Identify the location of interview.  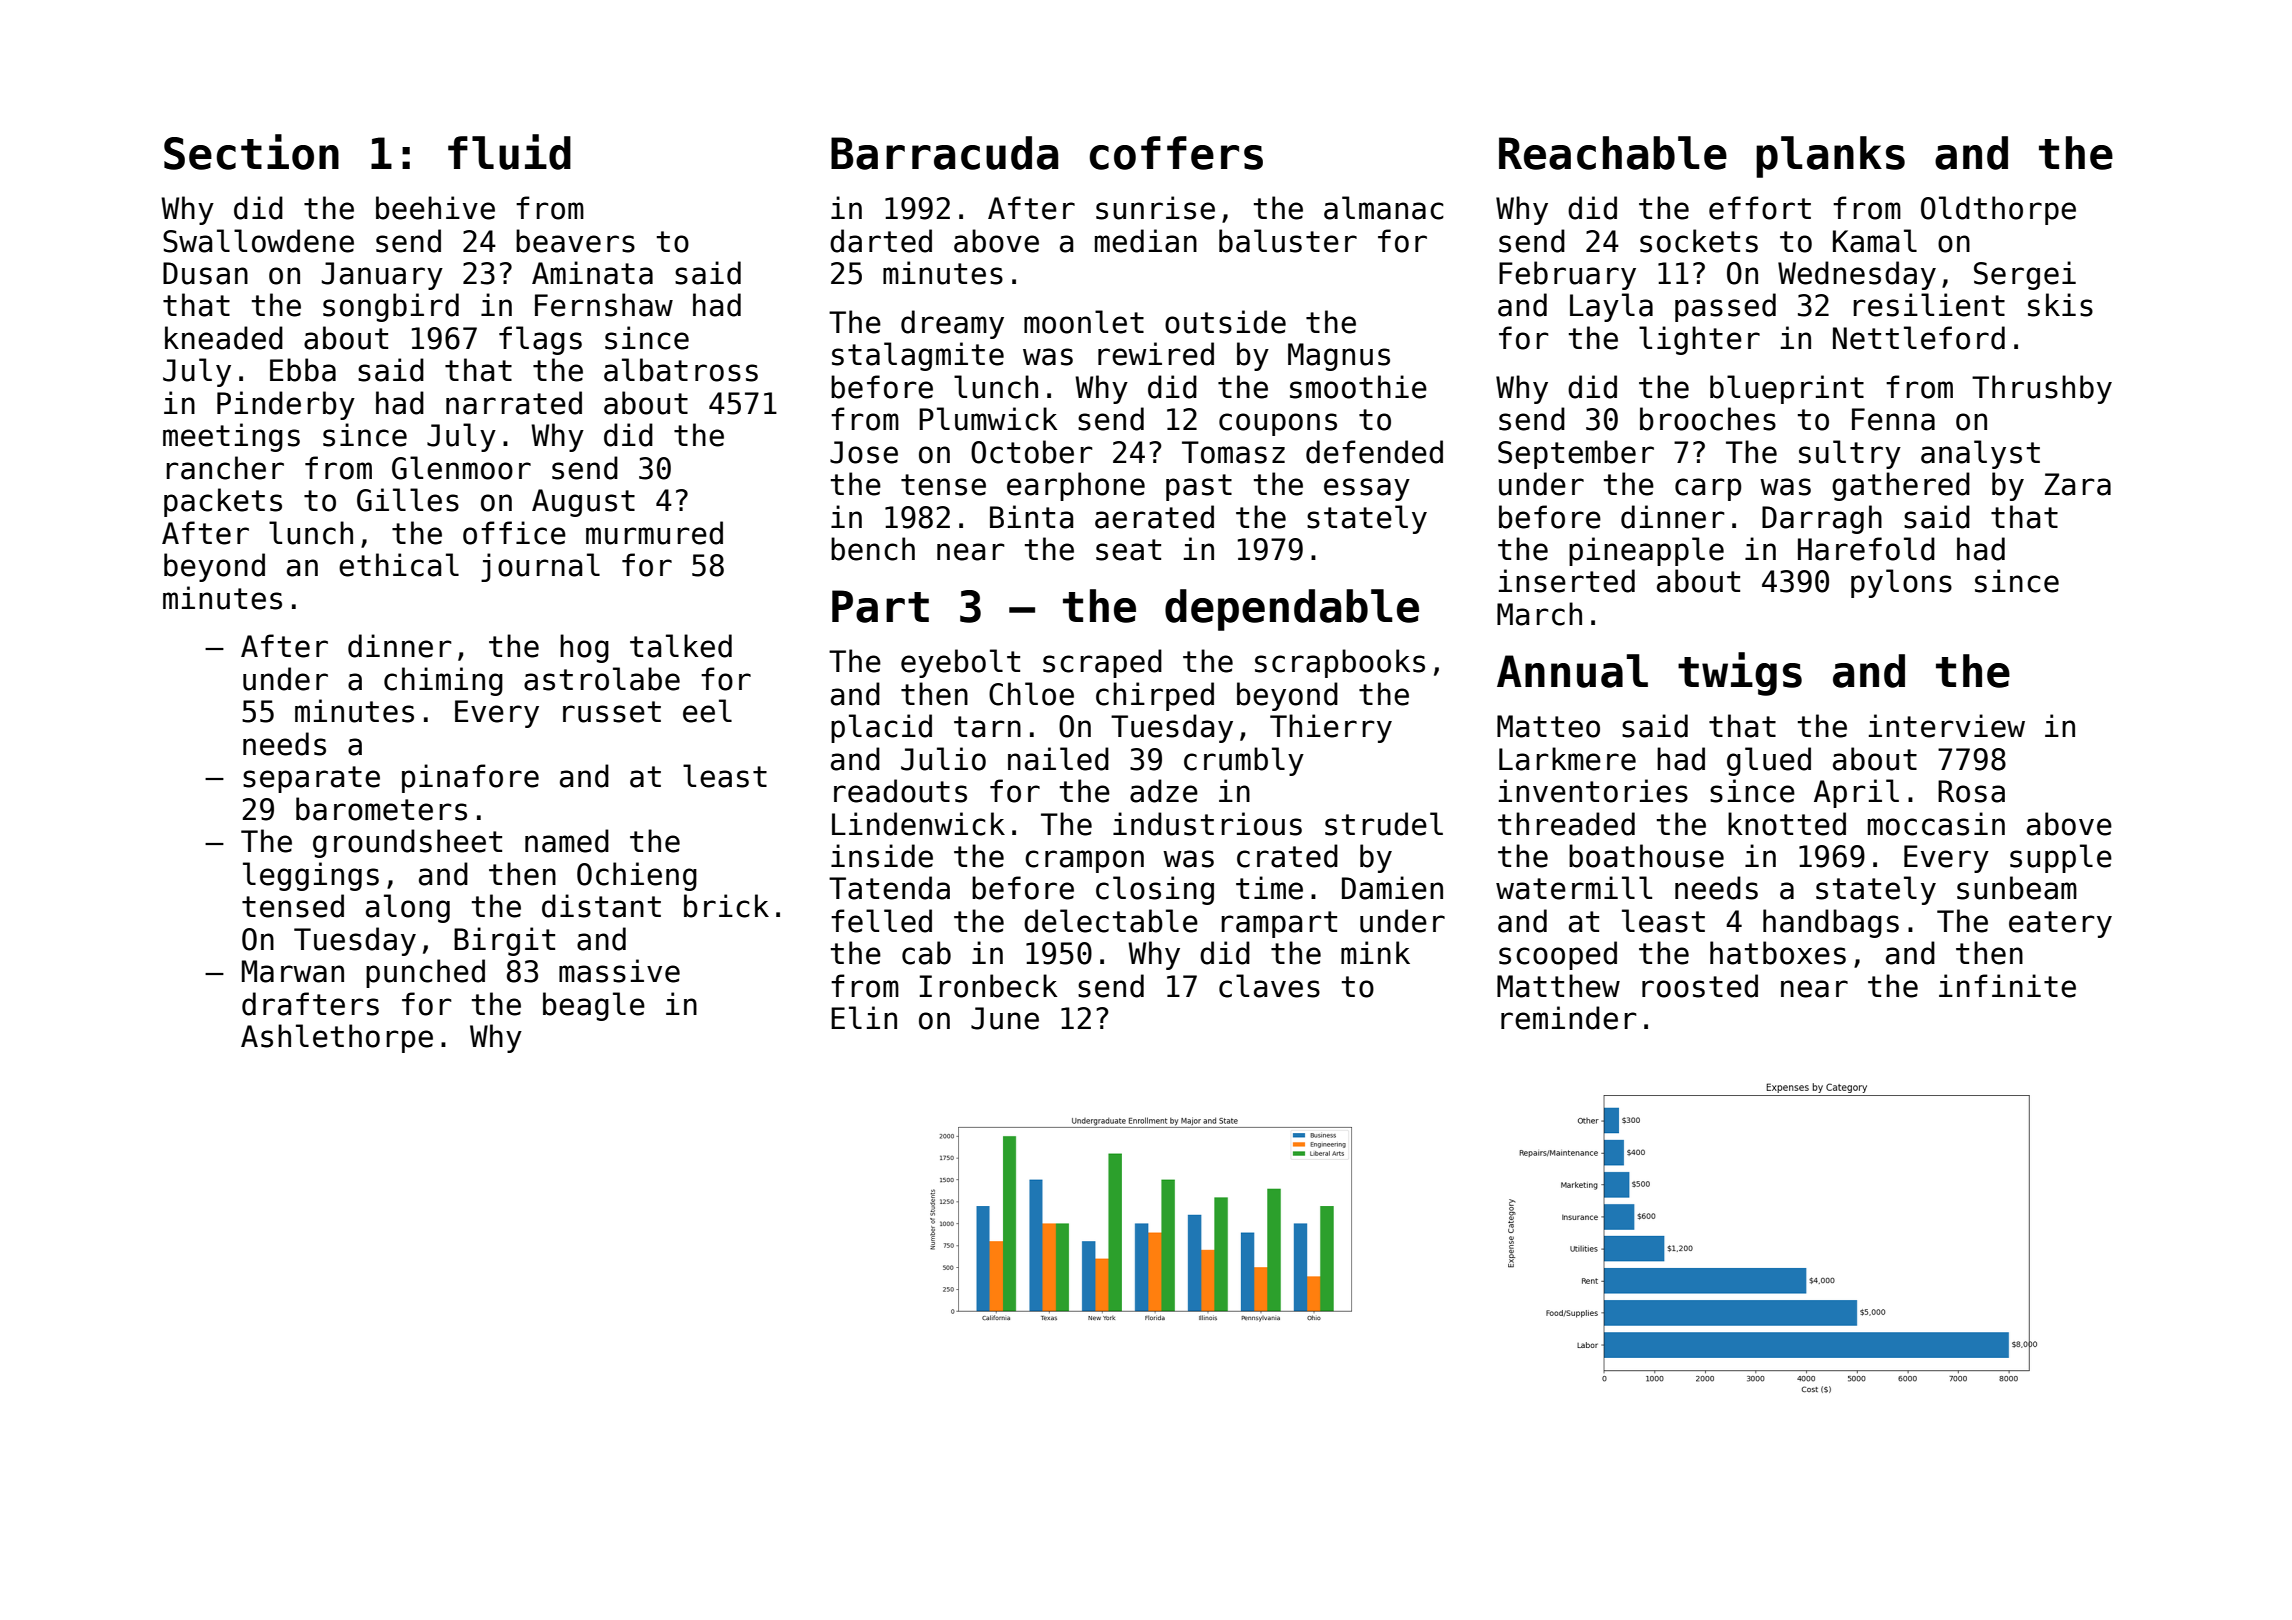
(1947, 726).
